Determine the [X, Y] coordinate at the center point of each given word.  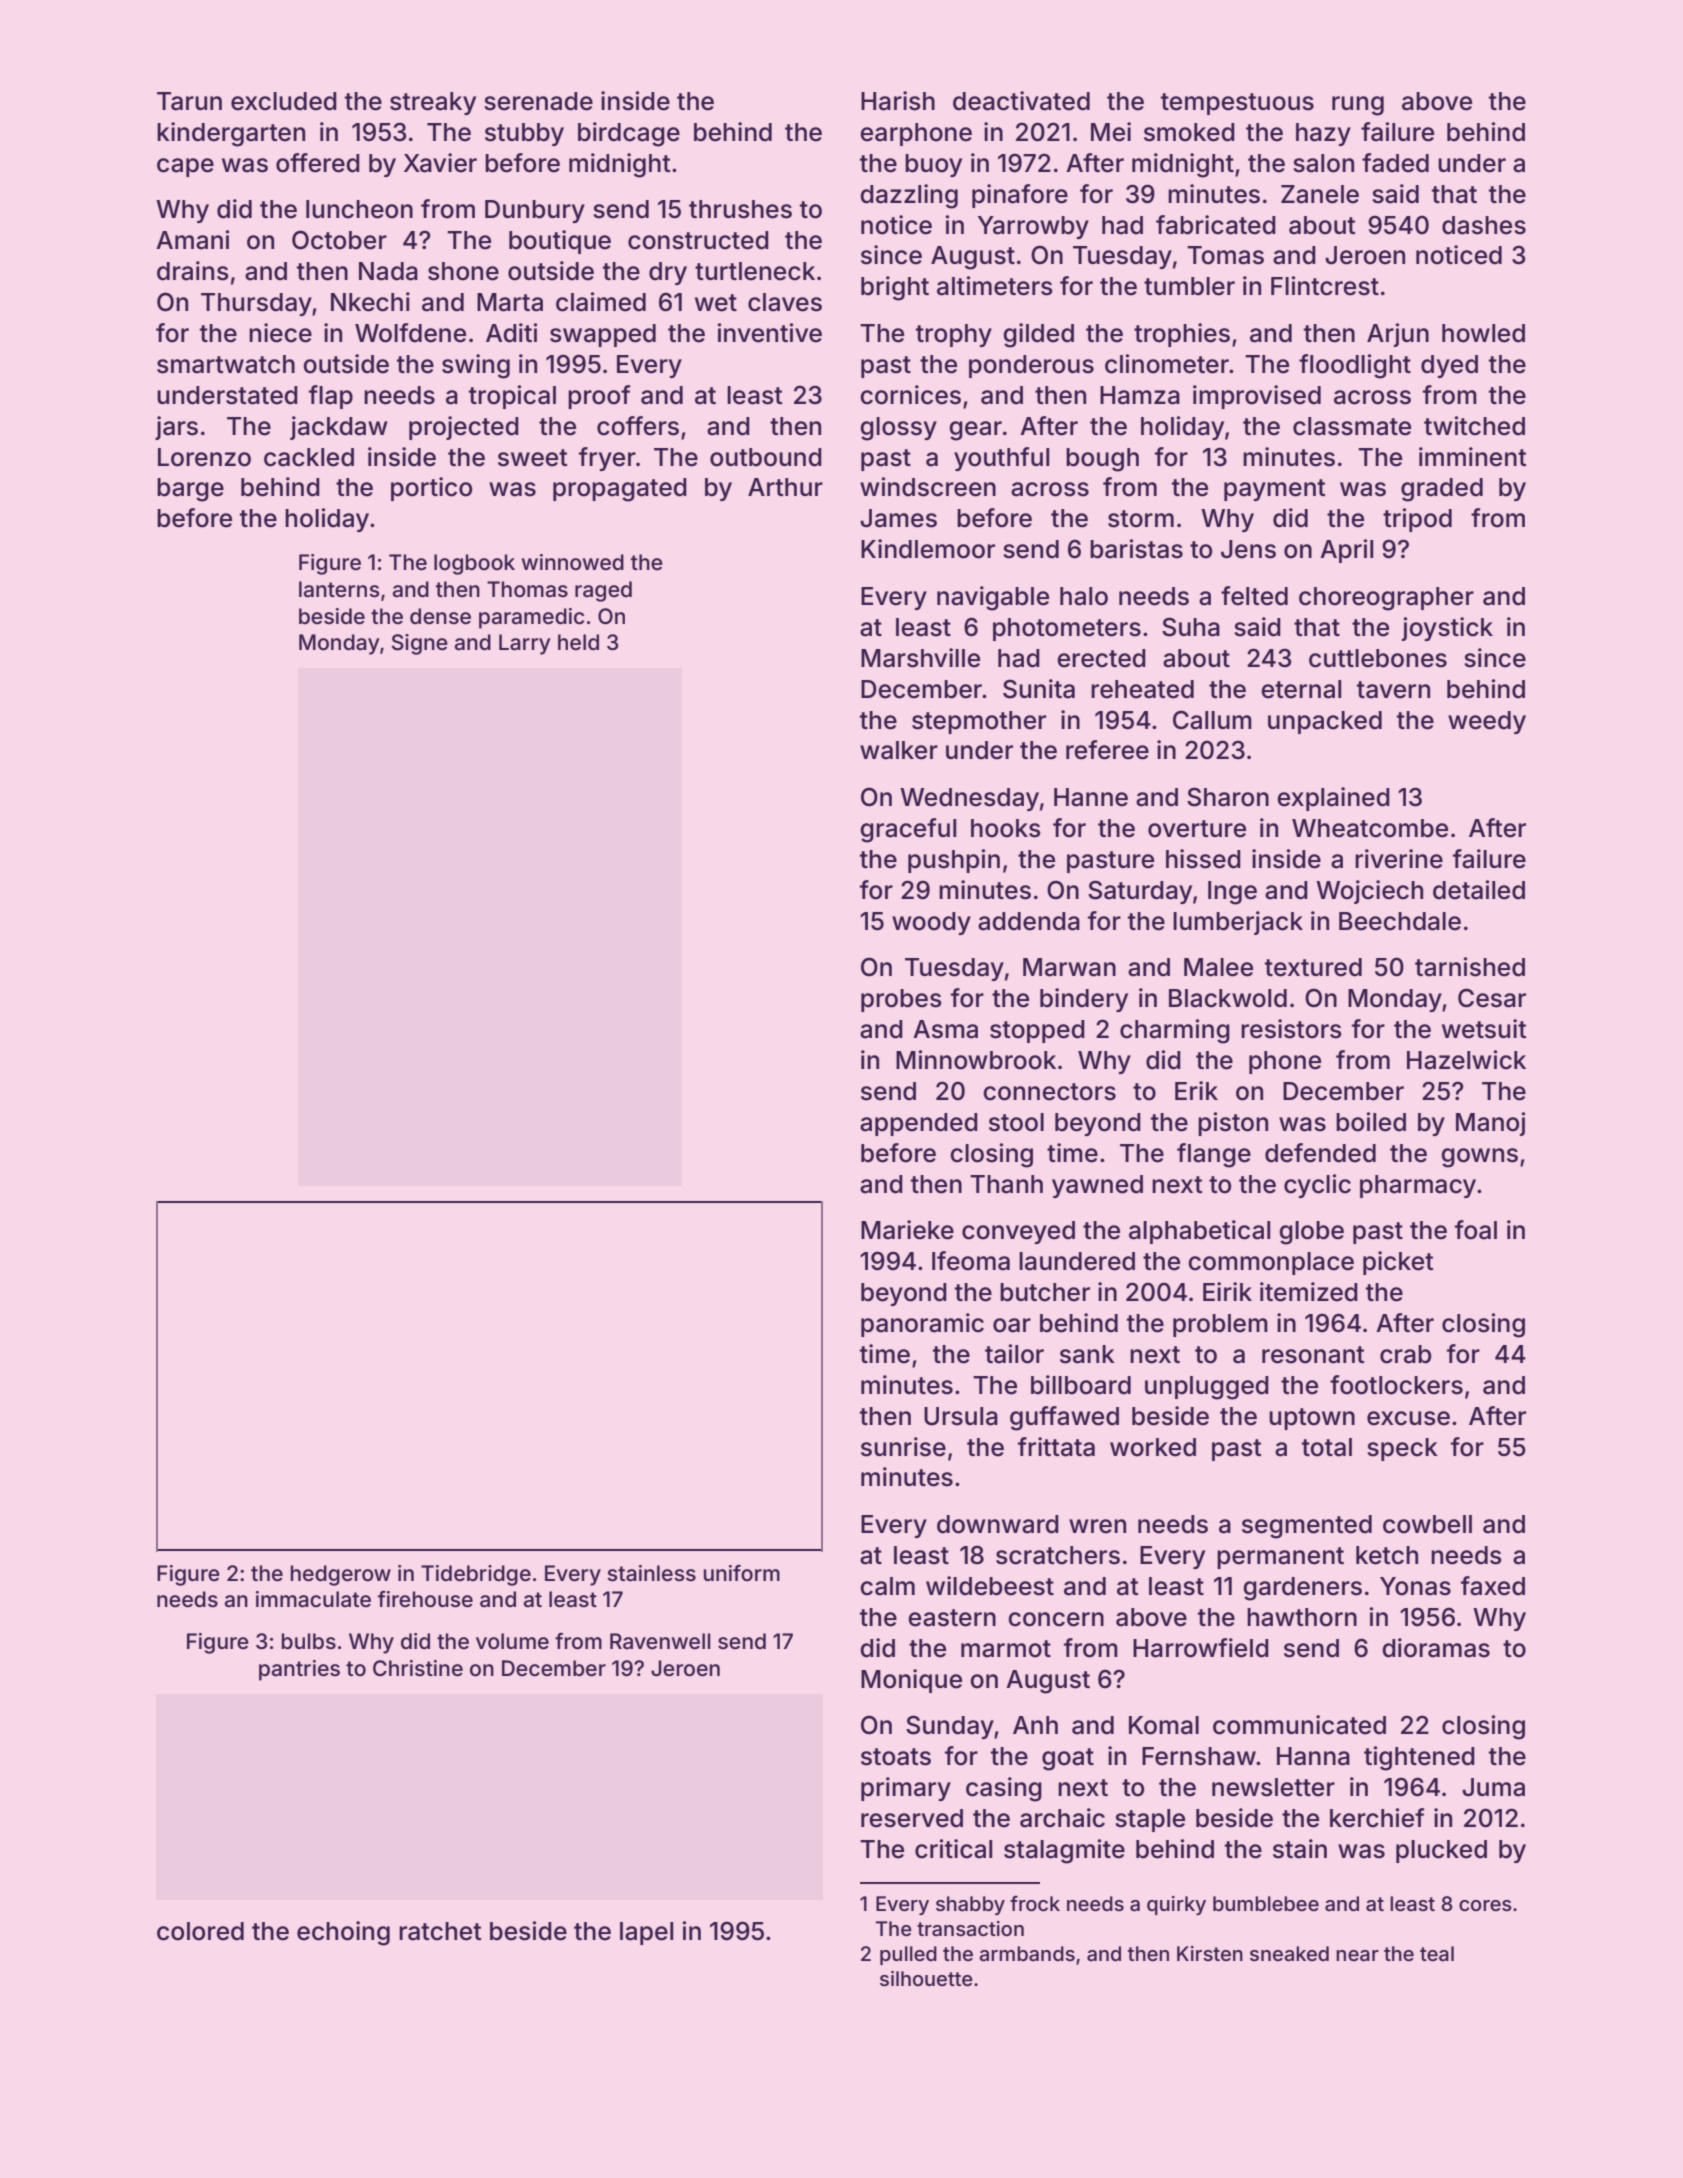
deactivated [1021, 101]
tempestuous [1237, 104]
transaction [970, 1929]
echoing [343, 1933]
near [1357, 1955]
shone [463, 271]
